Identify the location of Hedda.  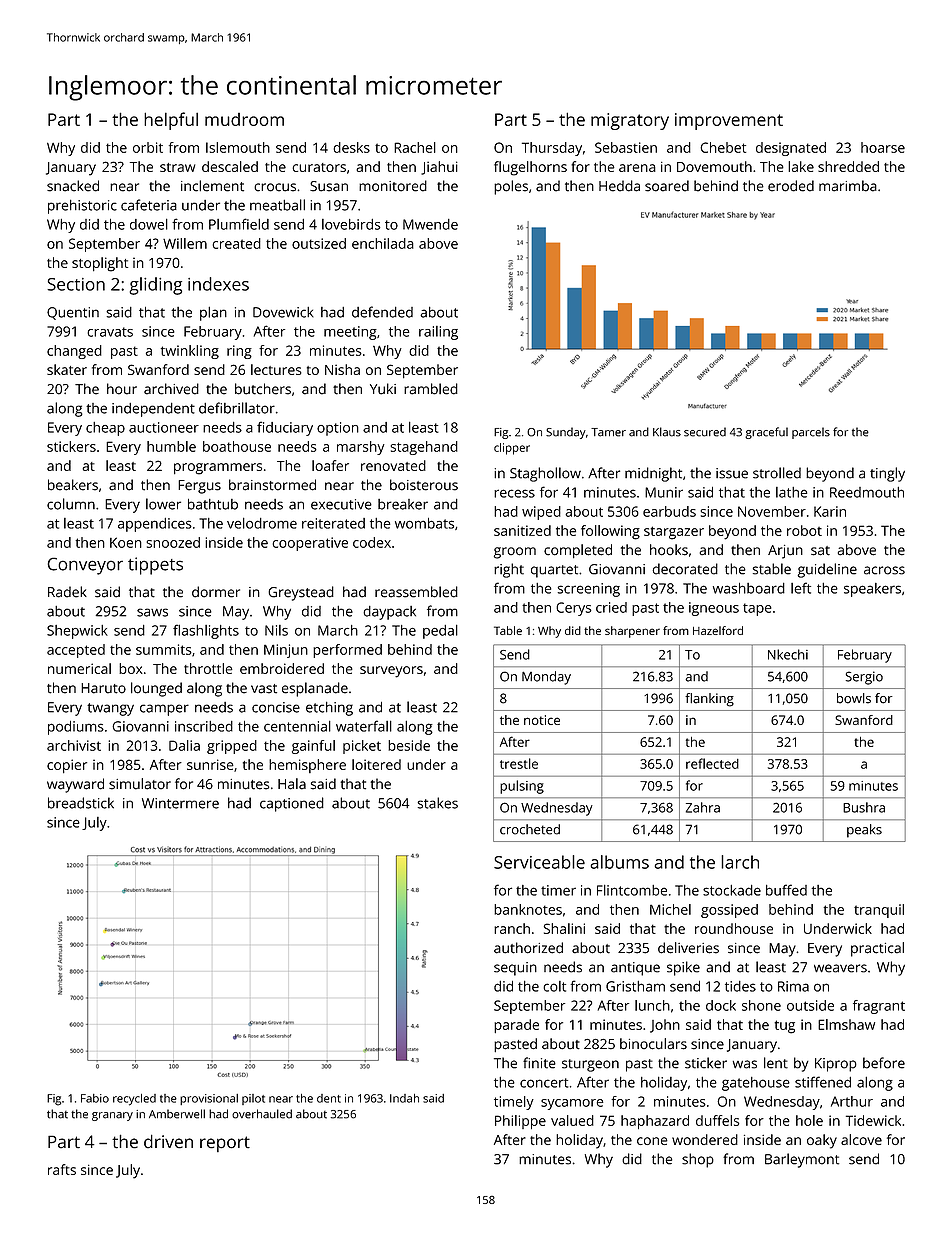
(619, 186).
